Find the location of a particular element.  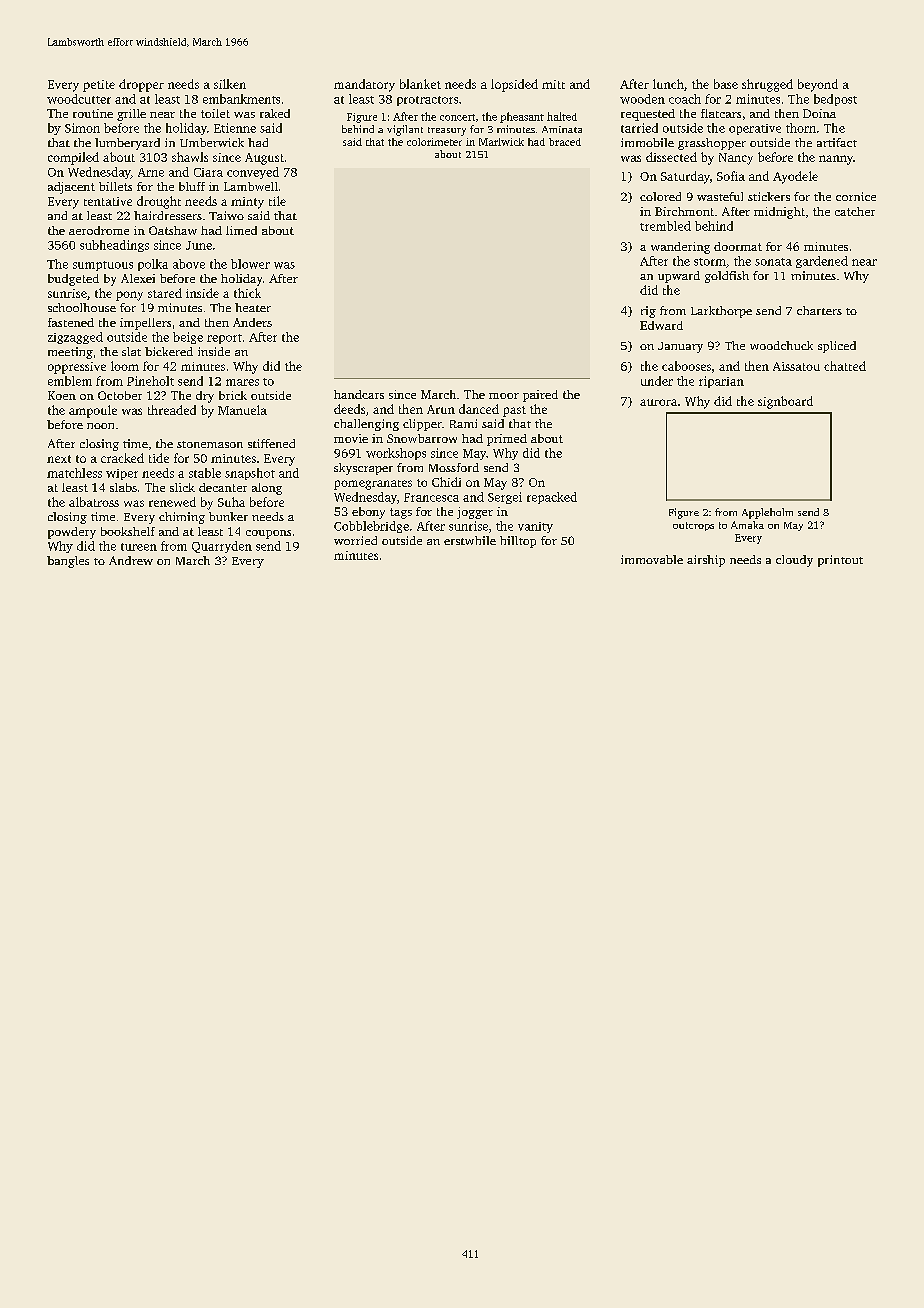

schoolhouse is located at coordinates (82, 307).
